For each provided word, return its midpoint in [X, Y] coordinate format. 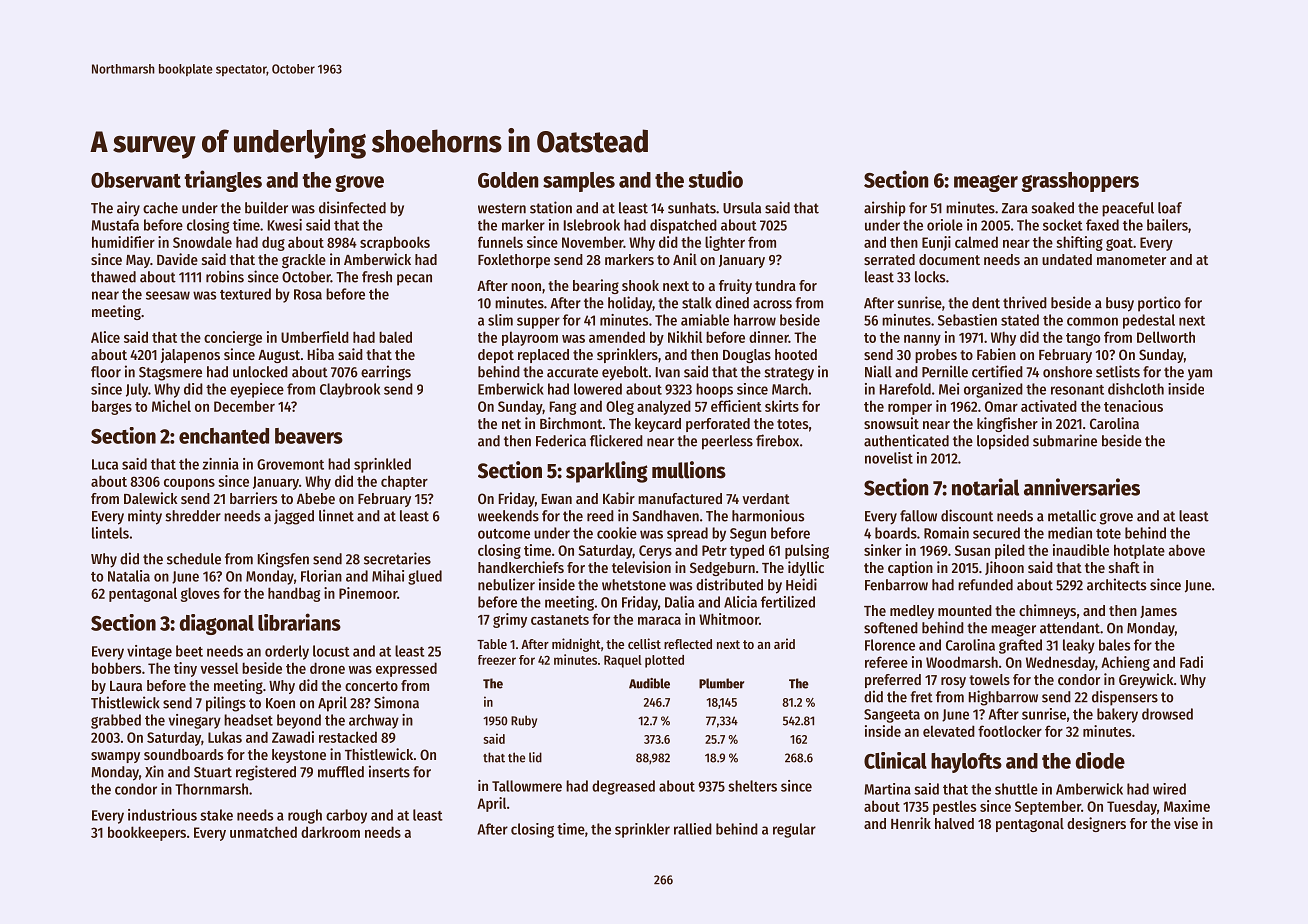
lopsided [1003, 442]
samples [579, 182]
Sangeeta [892, 716]
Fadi [1191, 662]
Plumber [721, 683]
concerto [371, 686]
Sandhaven [666, 516]
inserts [389, 771]
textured [245, 294]
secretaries [397, 558]
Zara [1015, 208]
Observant [136, 180]
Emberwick [511, 389]
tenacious [1133, 406]
